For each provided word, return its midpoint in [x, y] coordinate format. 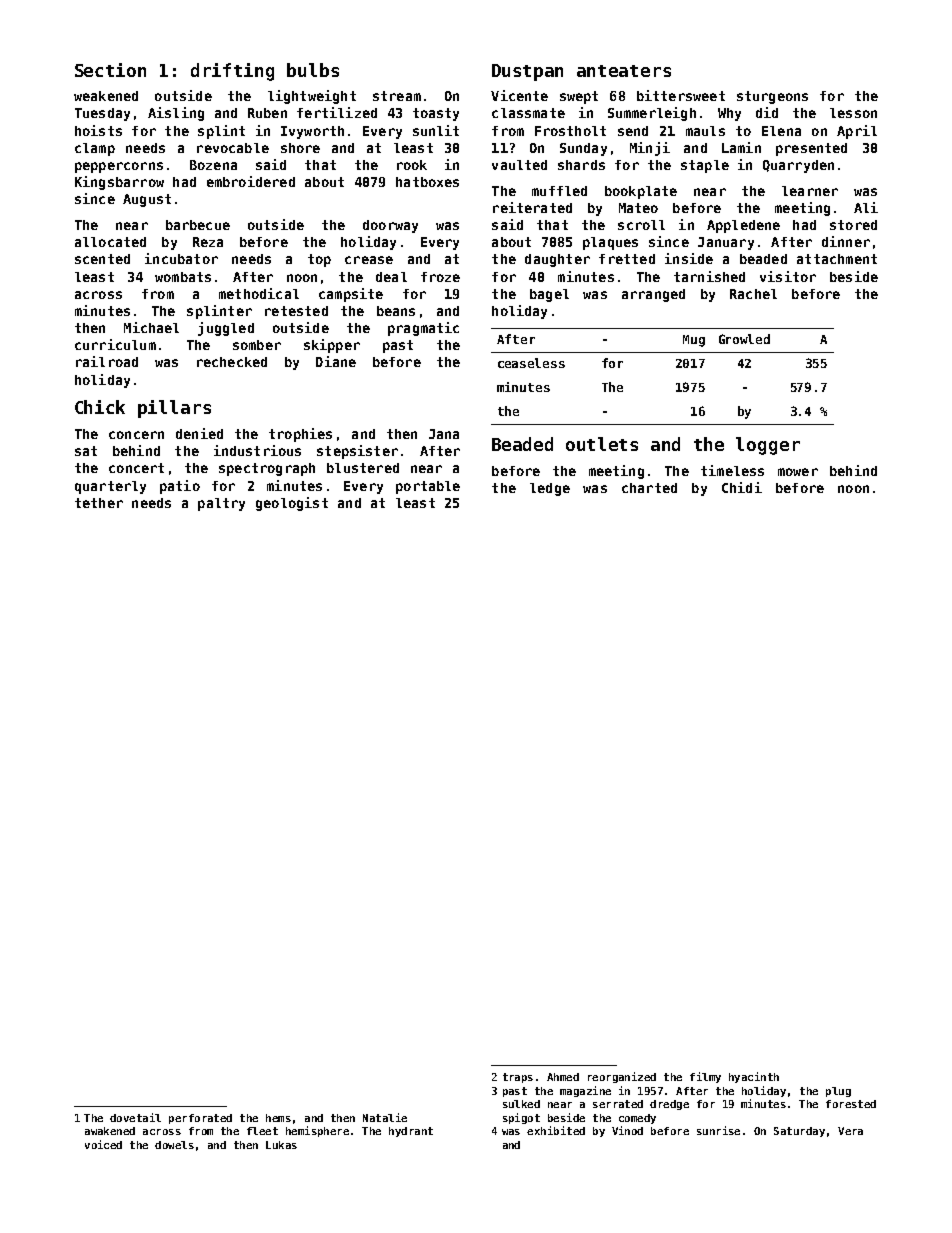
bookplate [641, 192]
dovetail [135, 1117]
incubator [181, 258]
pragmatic [423, 329]
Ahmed [563, 1077]
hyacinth [754, 1077]
